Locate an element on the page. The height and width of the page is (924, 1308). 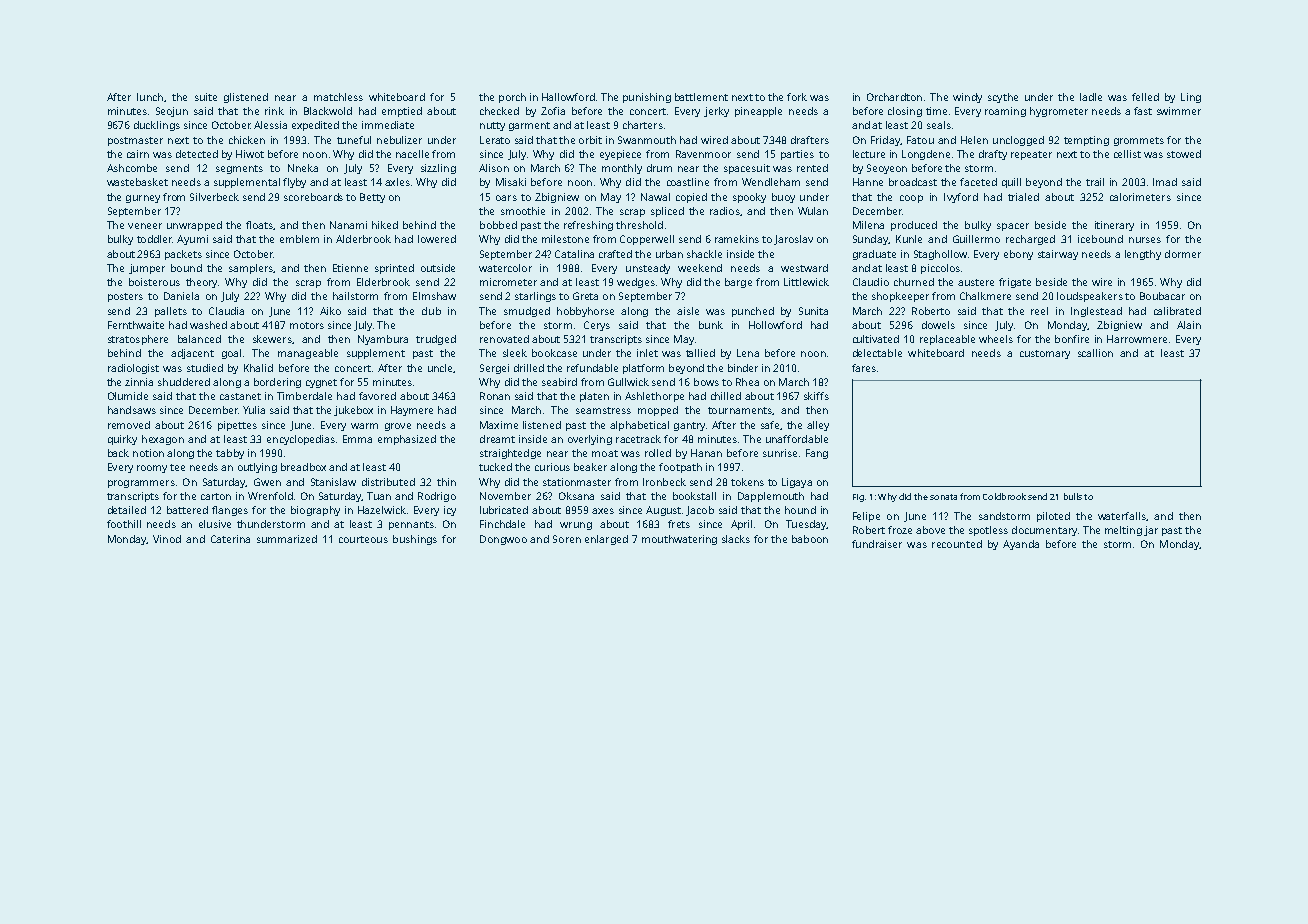
Vinod is located at coordinates (167, 539).
